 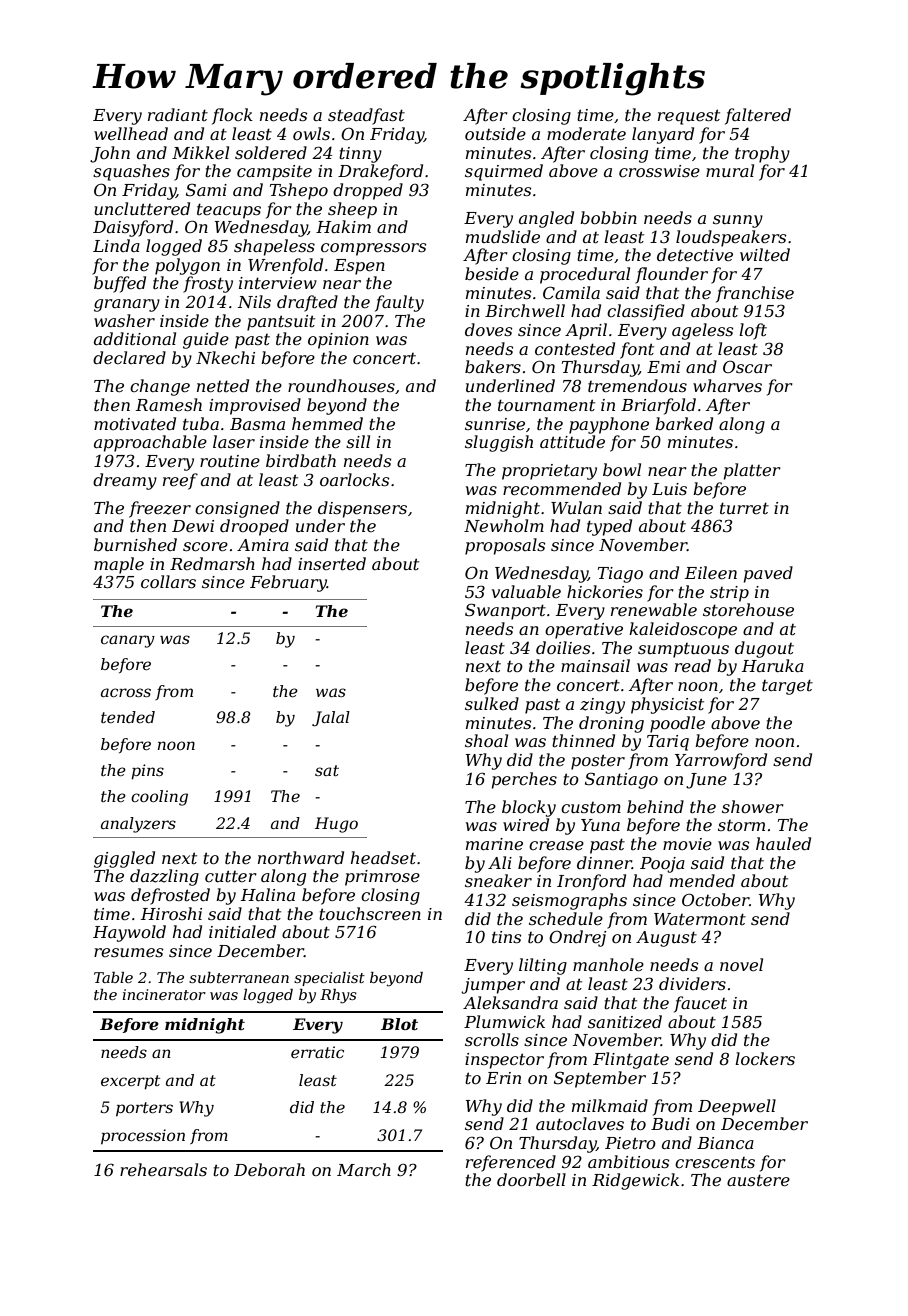 I want to click on October, so click(x=715, y=899).
